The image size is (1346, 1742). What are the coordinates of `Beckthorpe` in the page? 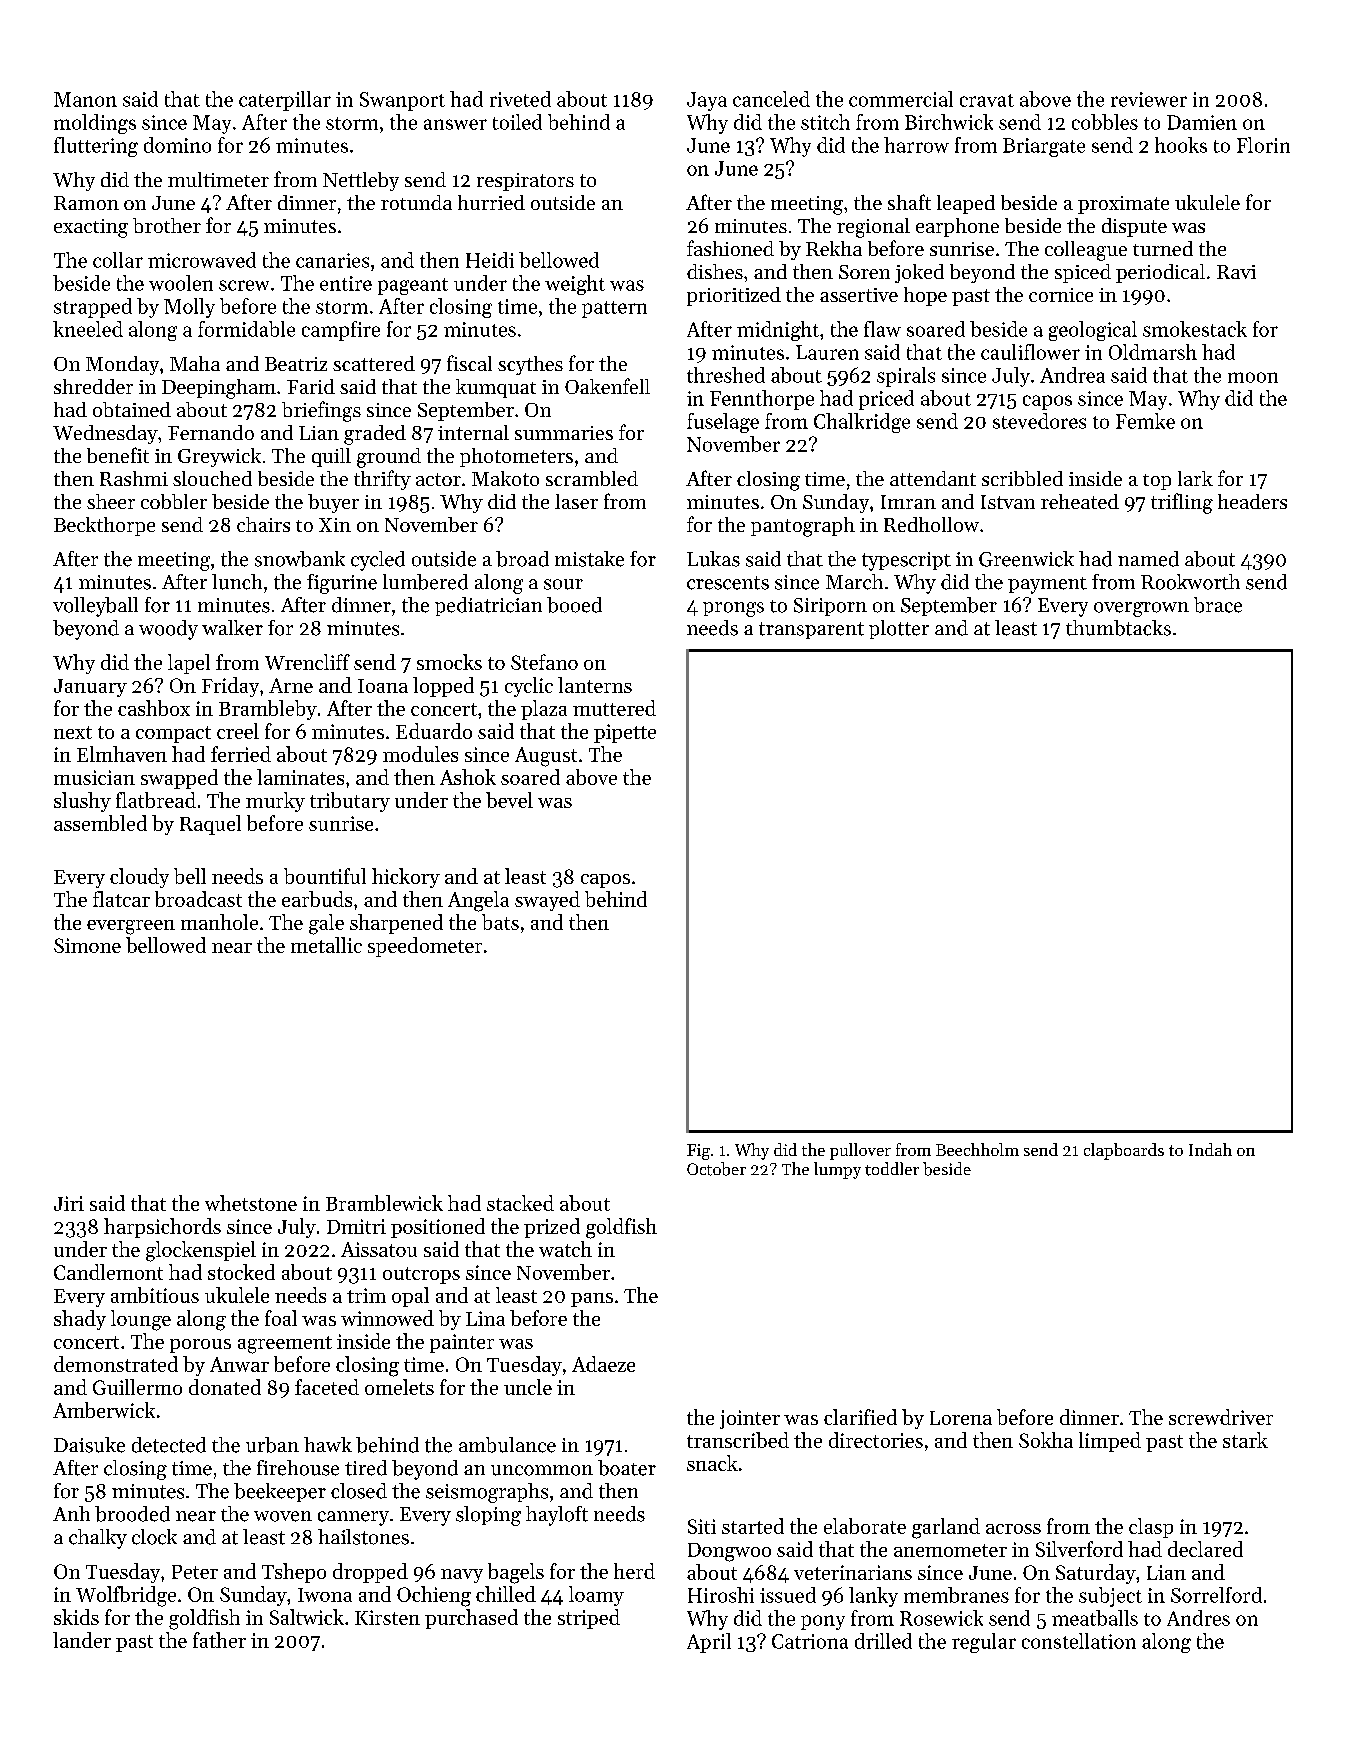 It's located at (104, 526).
